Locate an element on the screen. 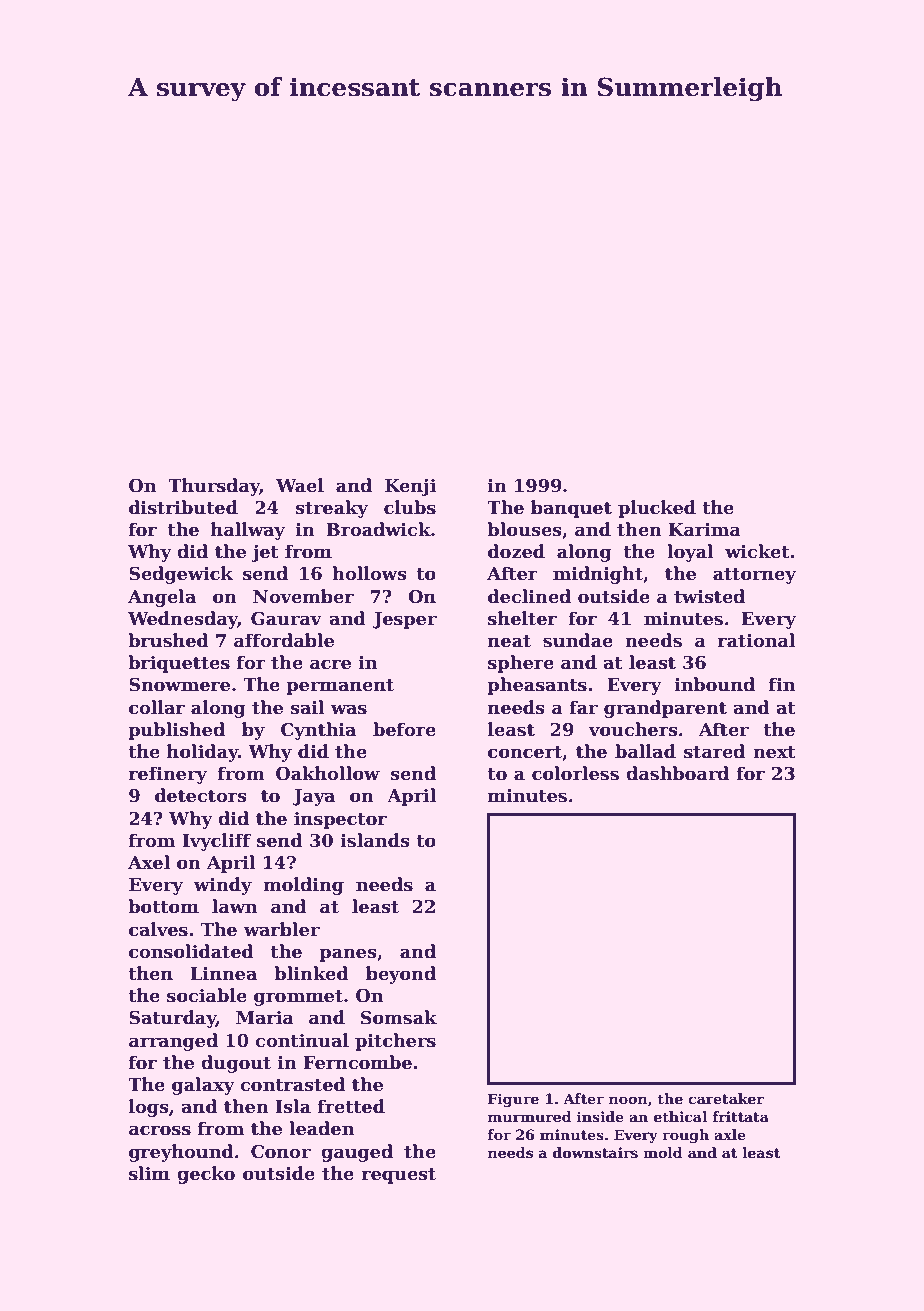 This screenshot has height=1311, width=924. blouses is located at coordinates (524, 529).
